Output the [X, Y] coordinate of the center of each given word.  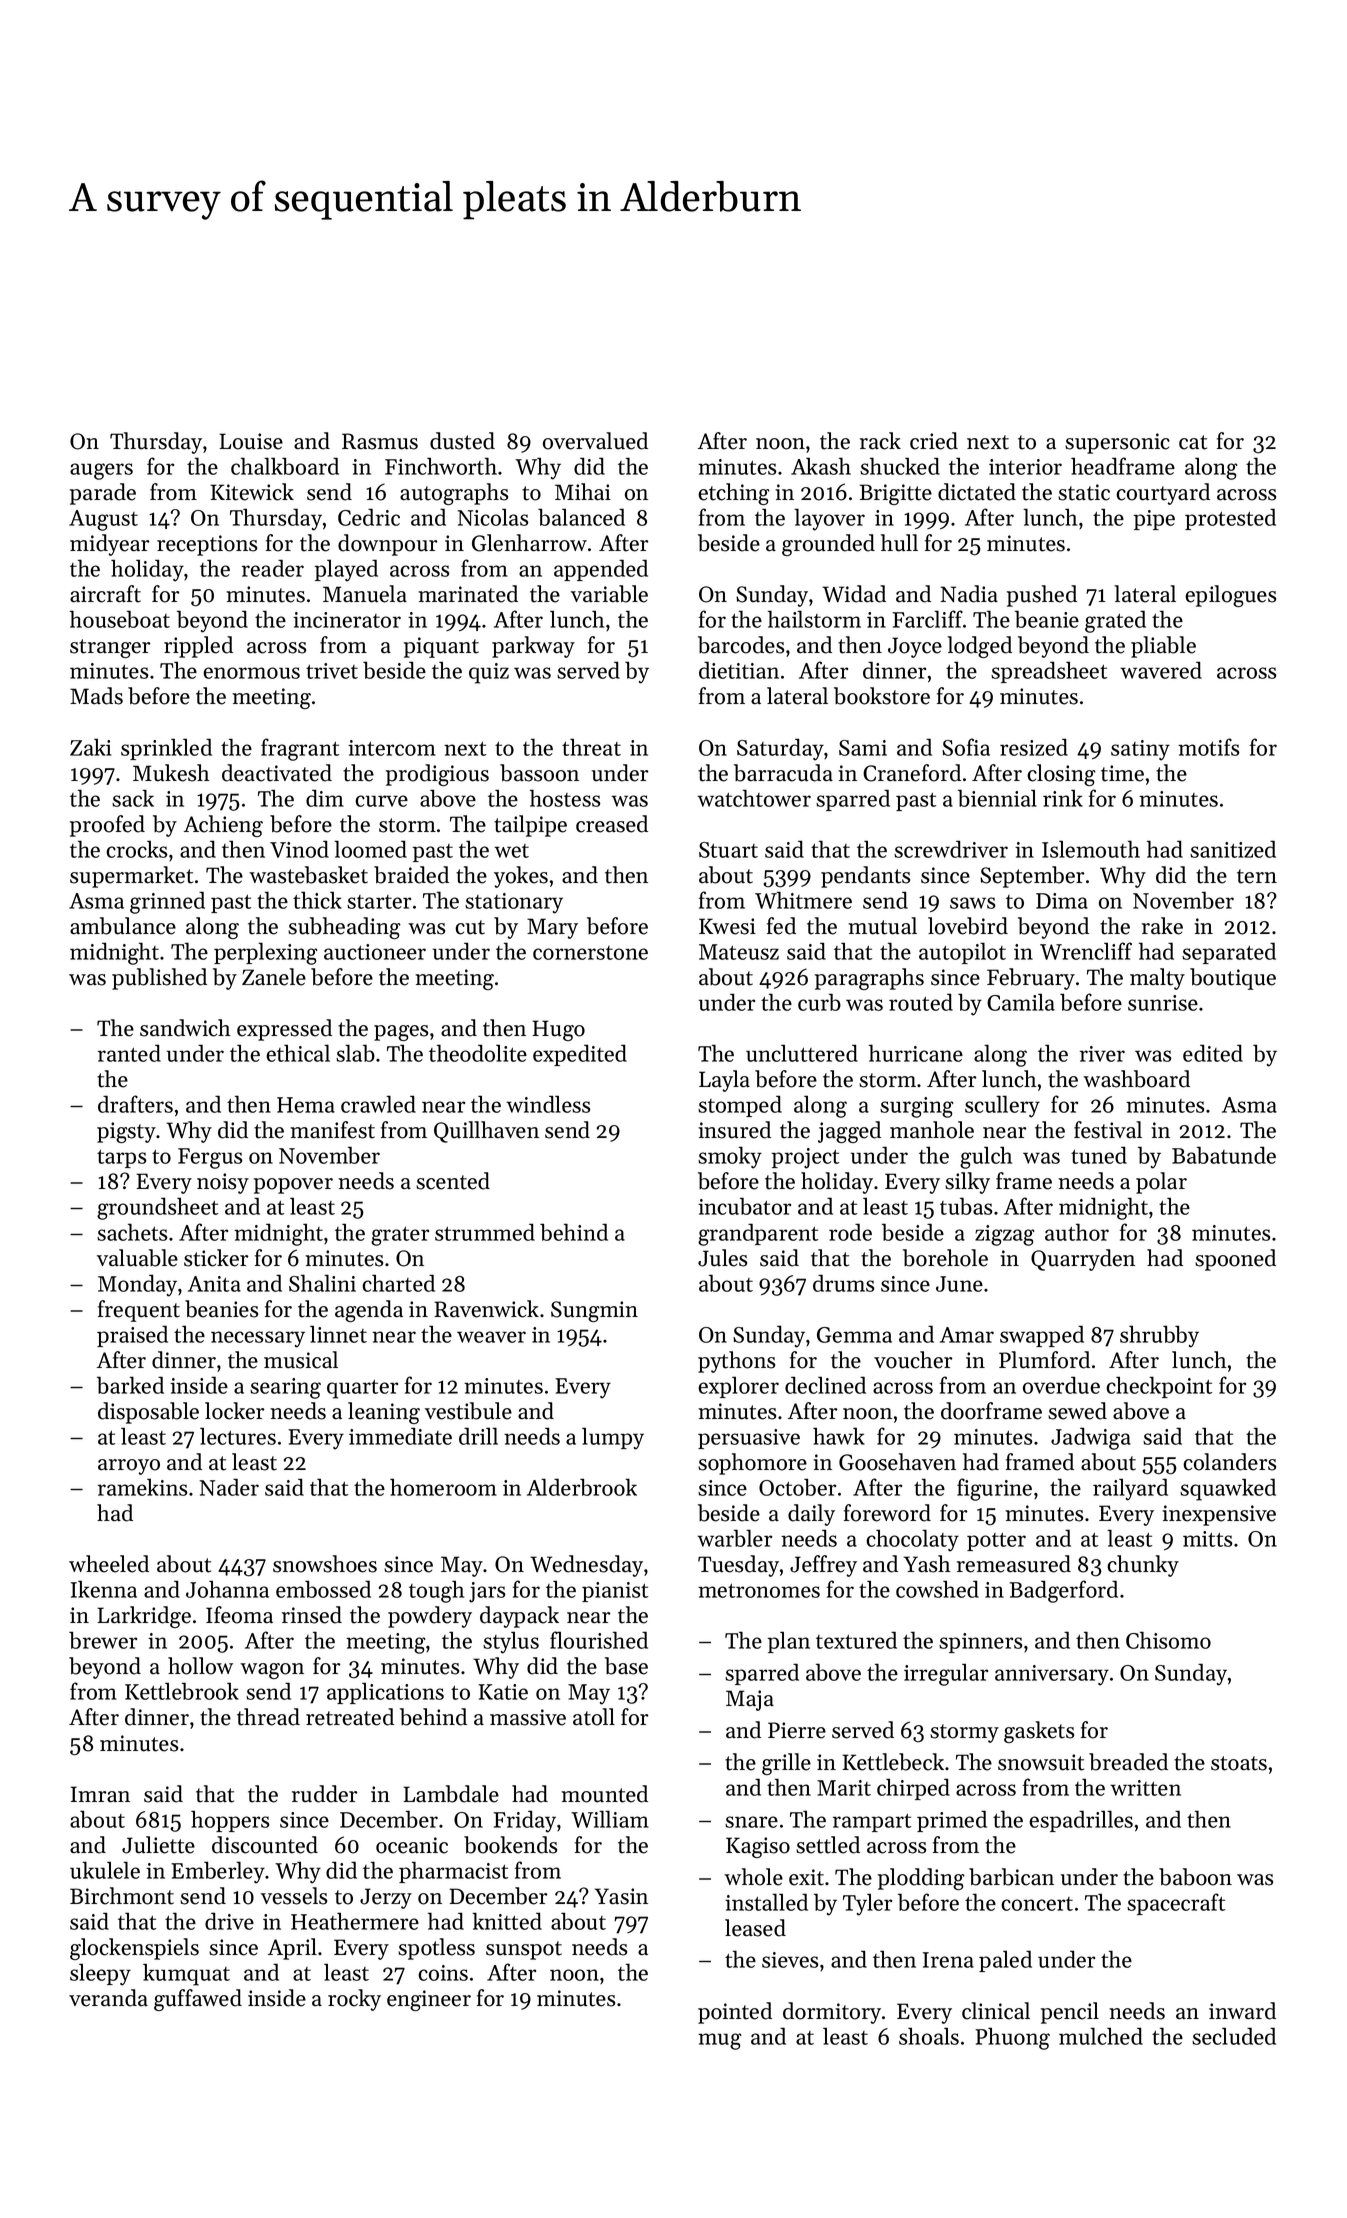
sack [133, 798]
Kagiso [758, 1847]
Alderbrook [582, 1487]
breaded [1128, 1762]
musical [301, 1360]
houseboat [120, 619]
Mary [552, 928]
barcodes [741, 645]
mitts [1207, 1539]
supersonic [1117, 443]
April [292, 1949]
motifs [1208, 747]
